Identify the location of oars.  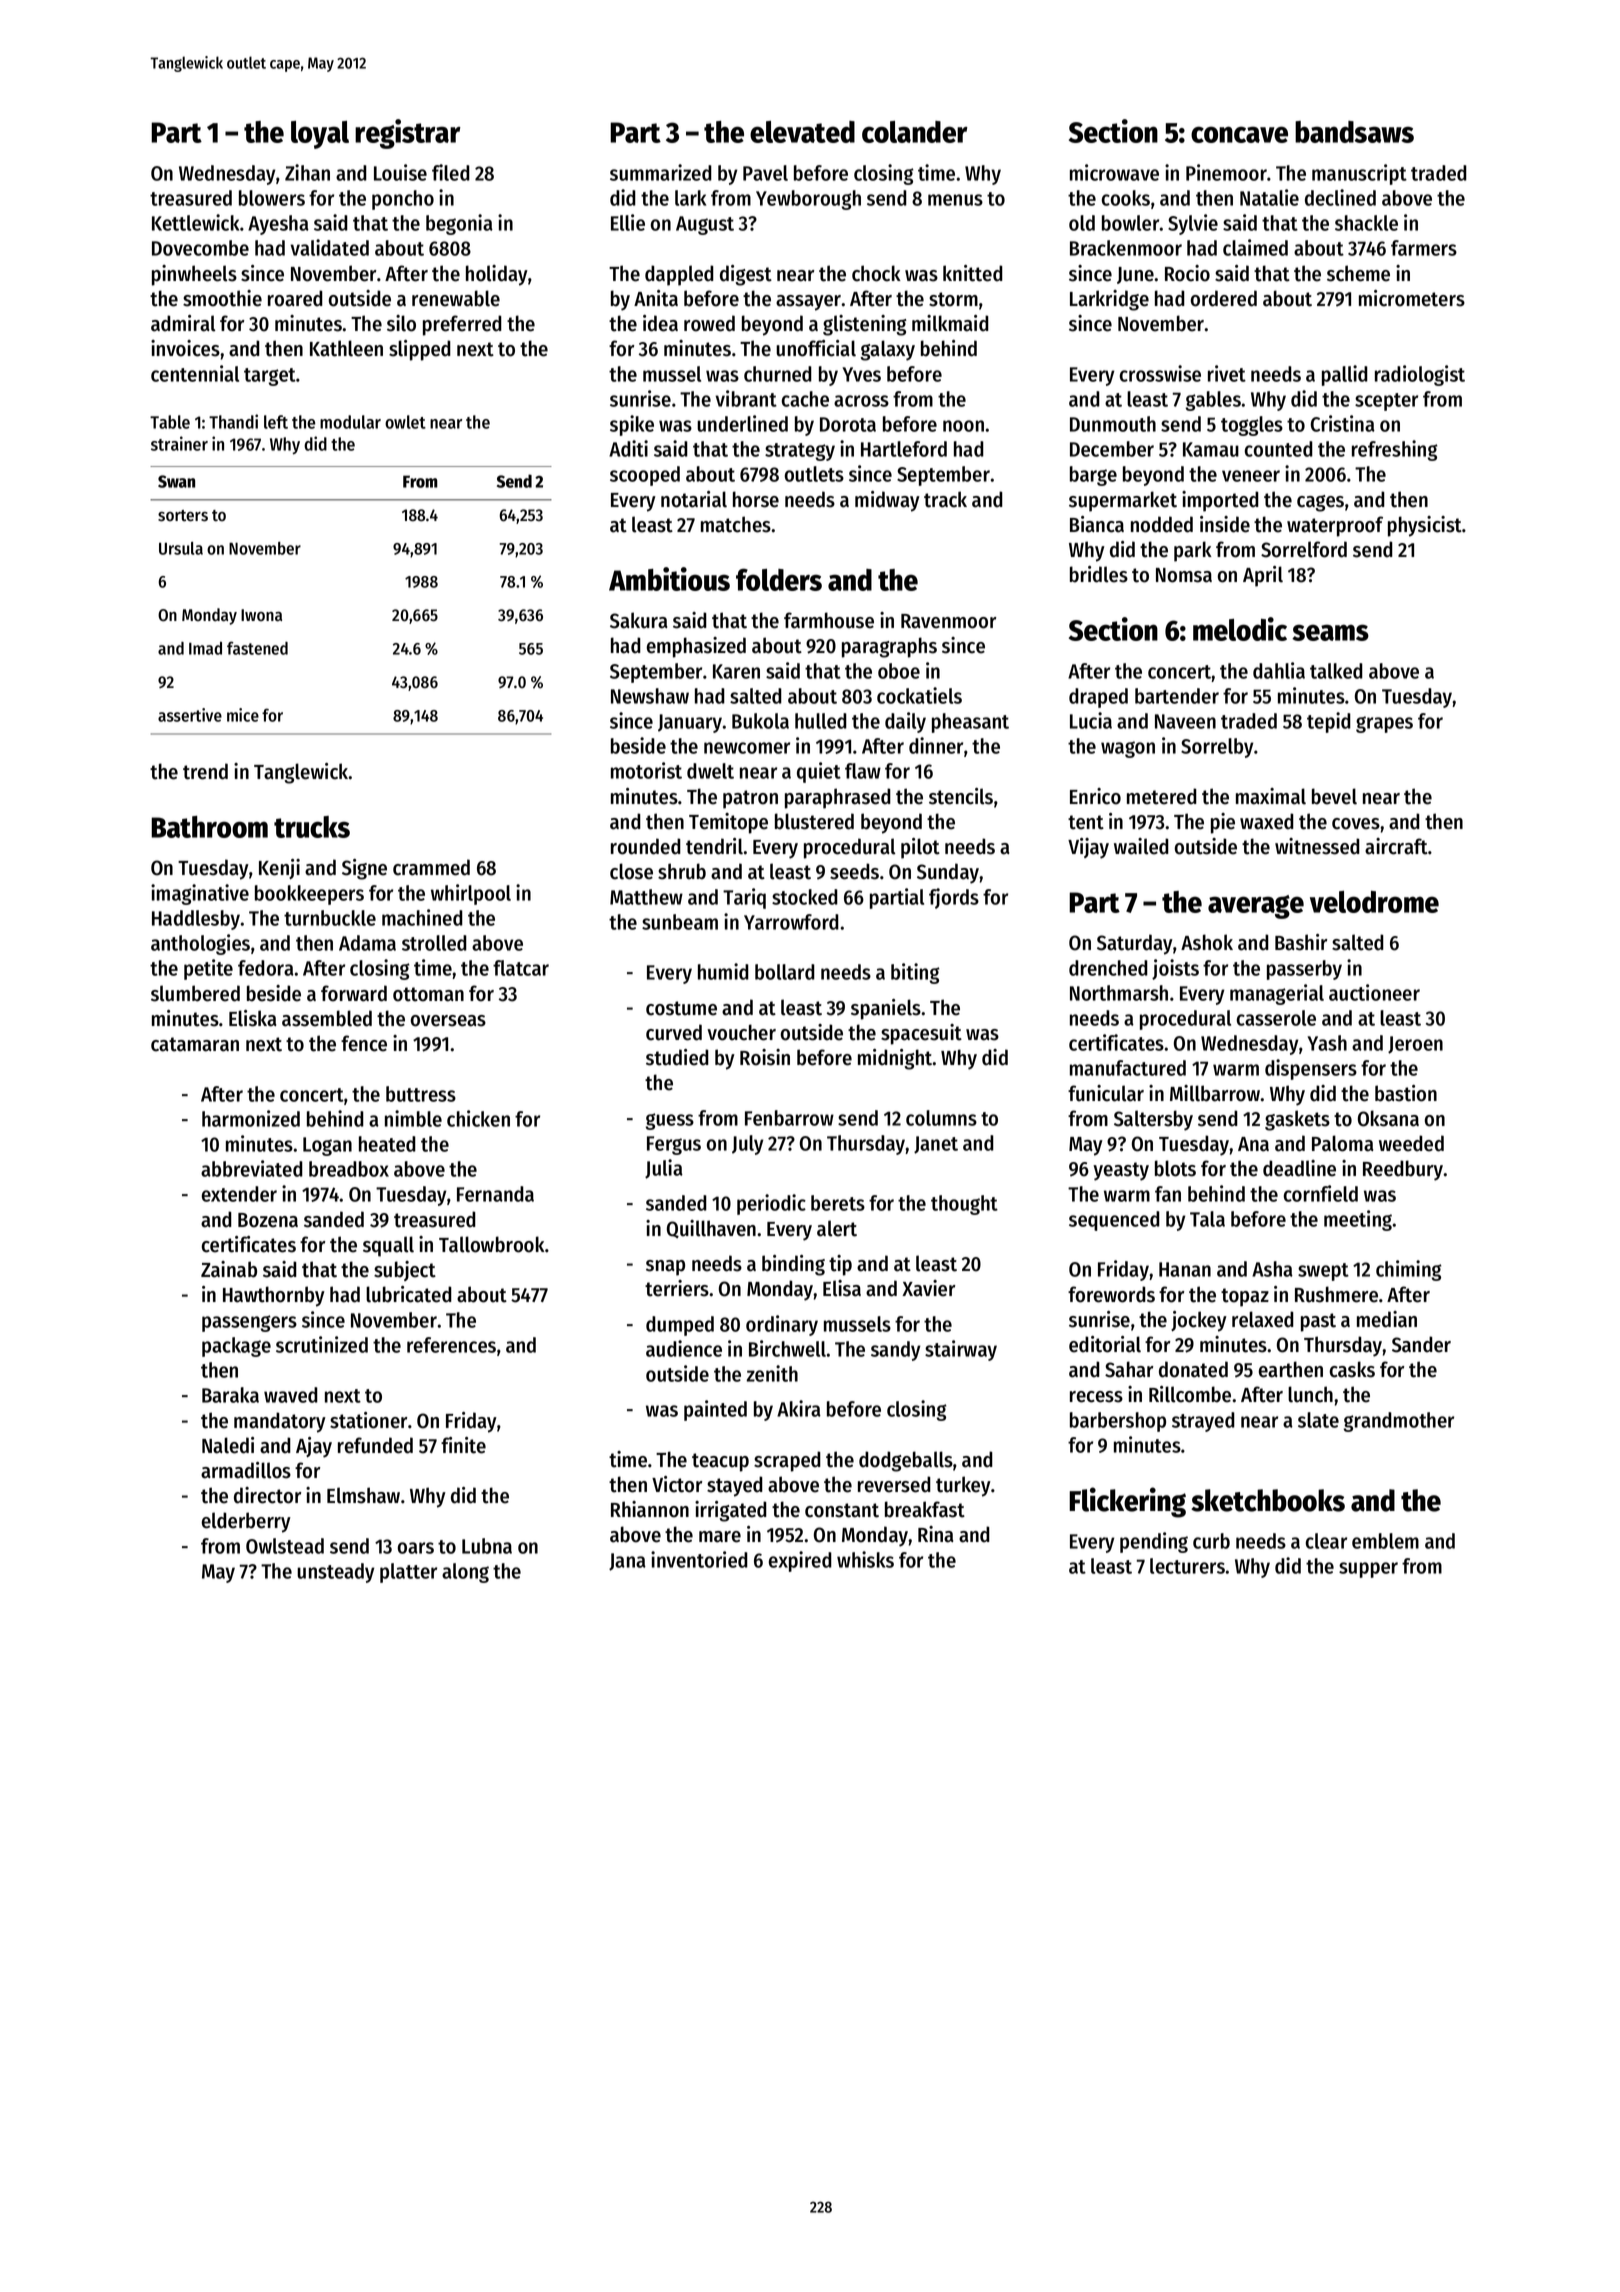
(416, 1548).
